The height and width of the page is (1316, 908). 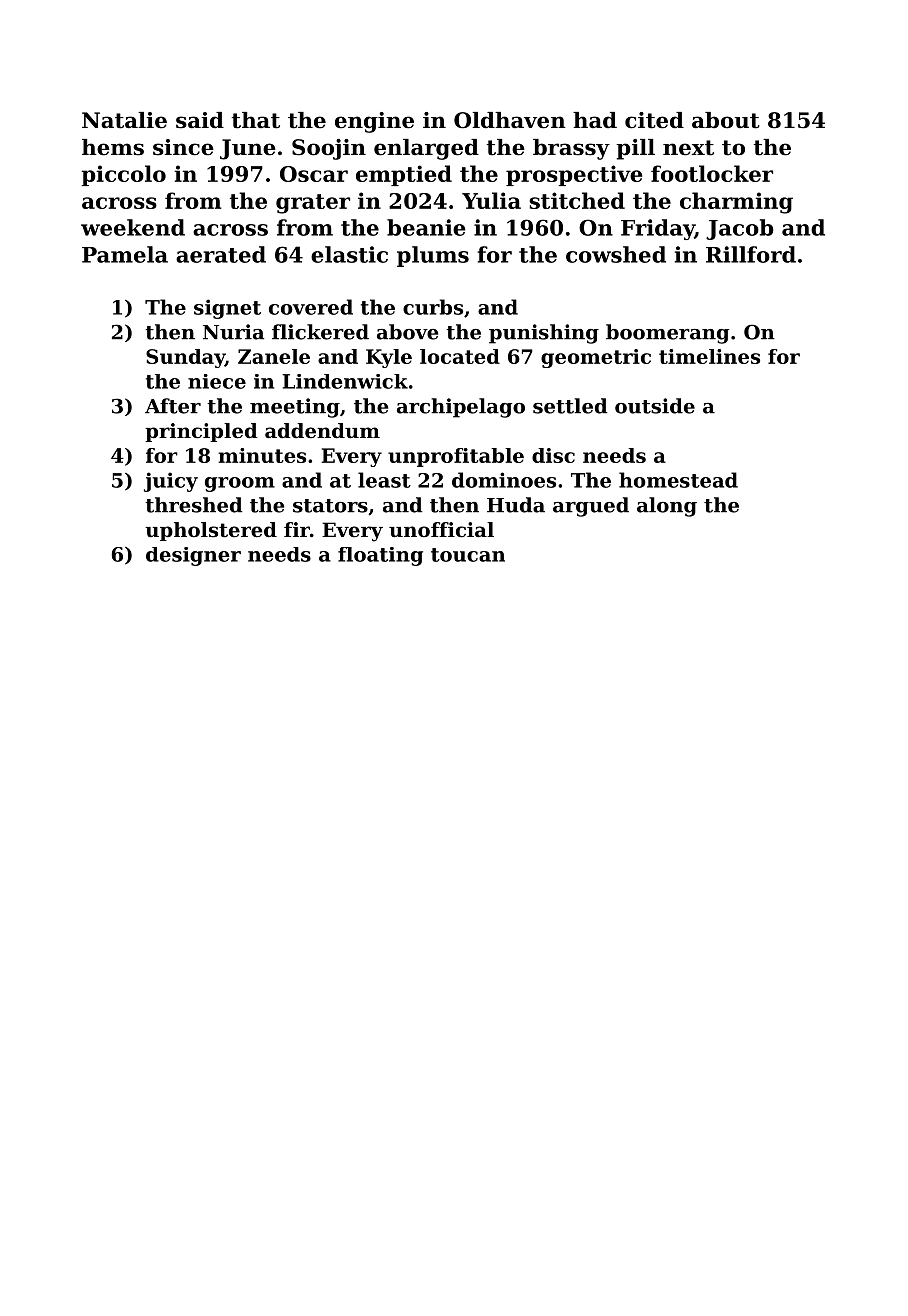 I want to click on principled, so click(x=201, y=432).
